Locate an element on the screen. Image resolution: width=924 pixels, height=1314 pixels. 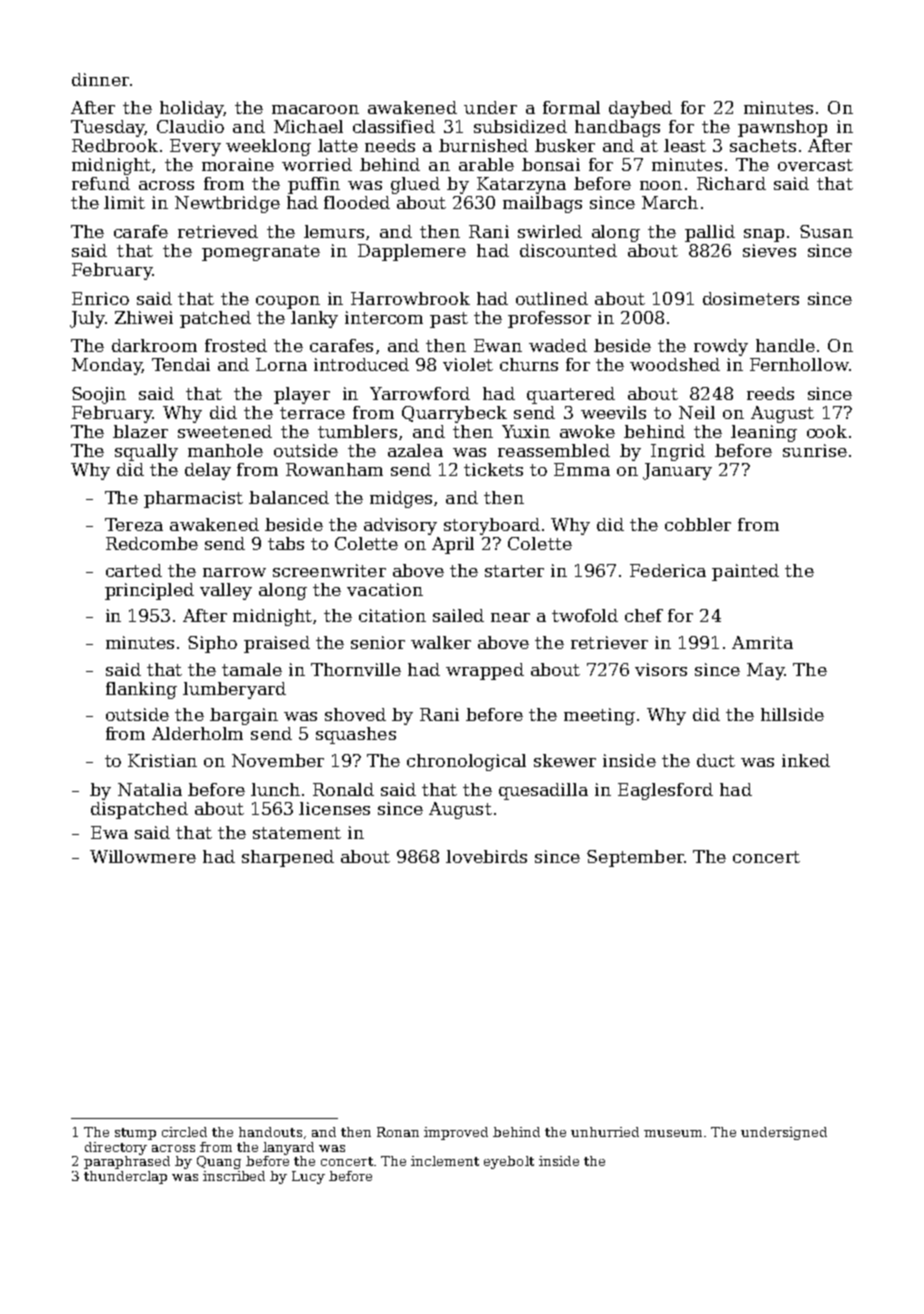
inscribed is located at coordinates (234, 1176).
